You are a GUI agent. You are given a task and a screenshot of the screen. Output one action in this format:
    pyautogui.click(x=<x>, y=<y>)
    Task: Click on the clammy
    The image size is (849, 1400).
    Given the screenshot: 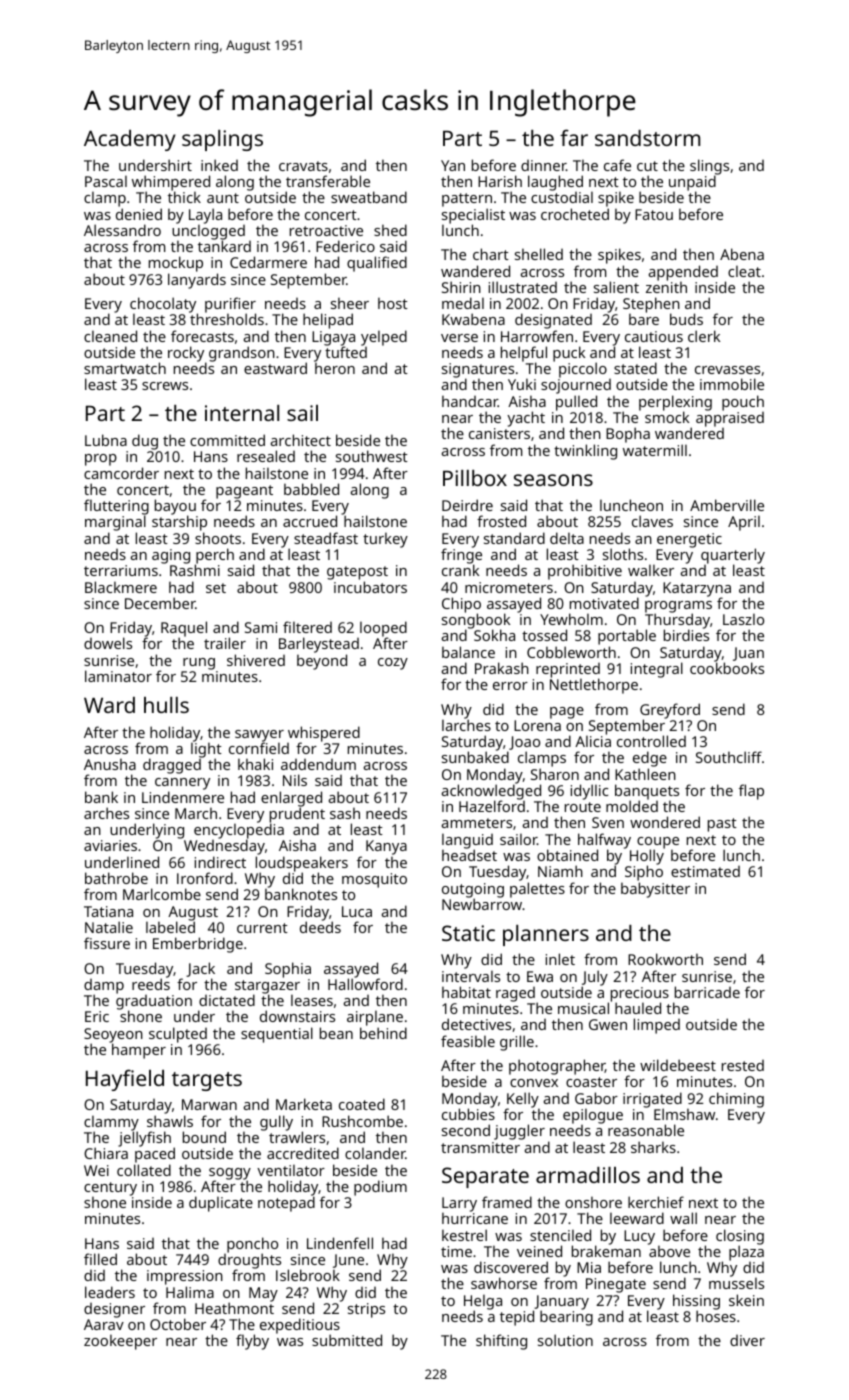 What is the action you would take?
    pyautogui.click(x=111, y=1123)
